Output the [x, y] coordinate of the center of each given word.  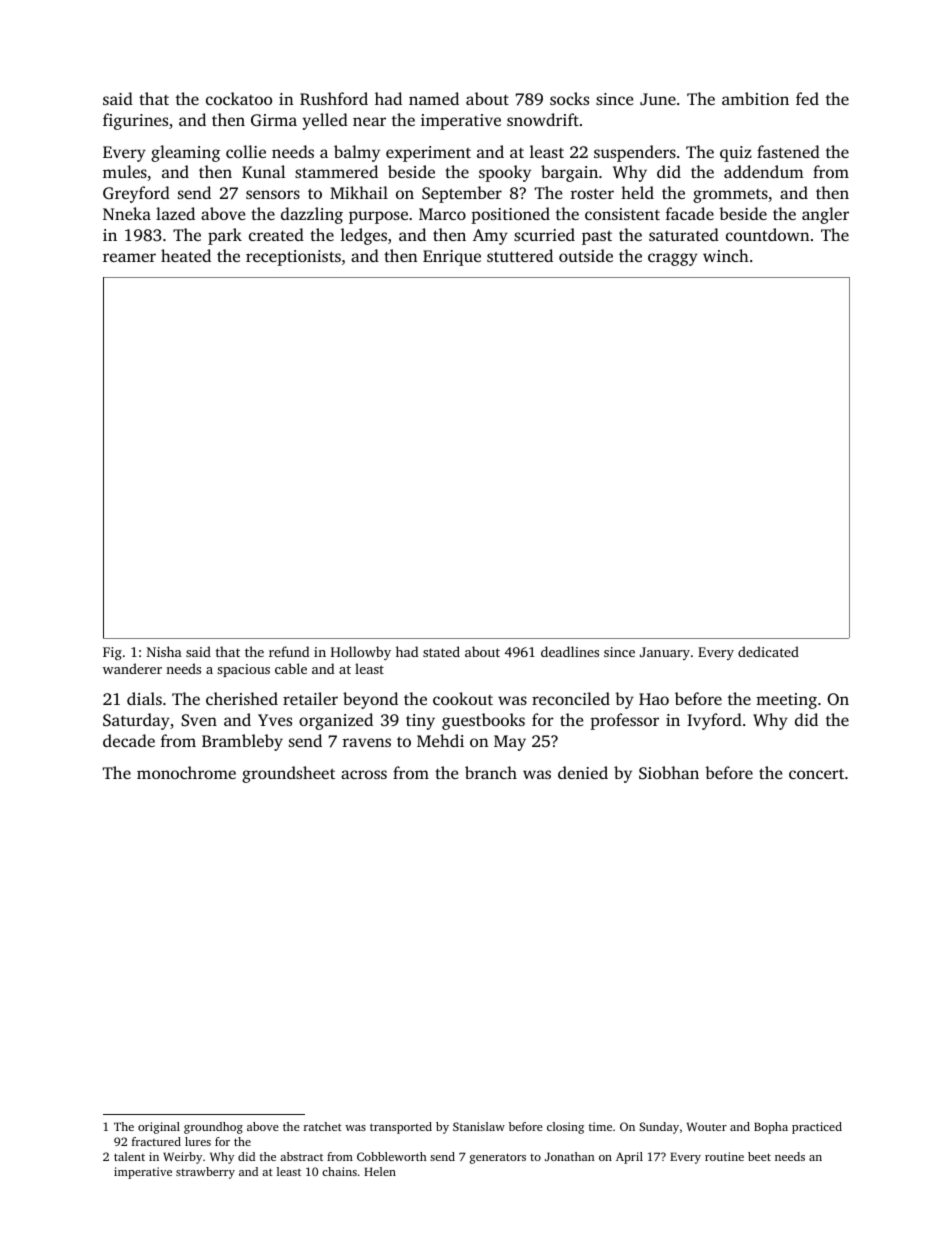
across [364, 774]
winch [726, 255]
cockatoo [239, 98]
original [159, 1128]
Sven [199, 720]
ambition [755, 98]
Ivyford [714, 721]
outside [586, 255]
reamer [129, 257]
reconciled [571, 698]
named [434, 98]
